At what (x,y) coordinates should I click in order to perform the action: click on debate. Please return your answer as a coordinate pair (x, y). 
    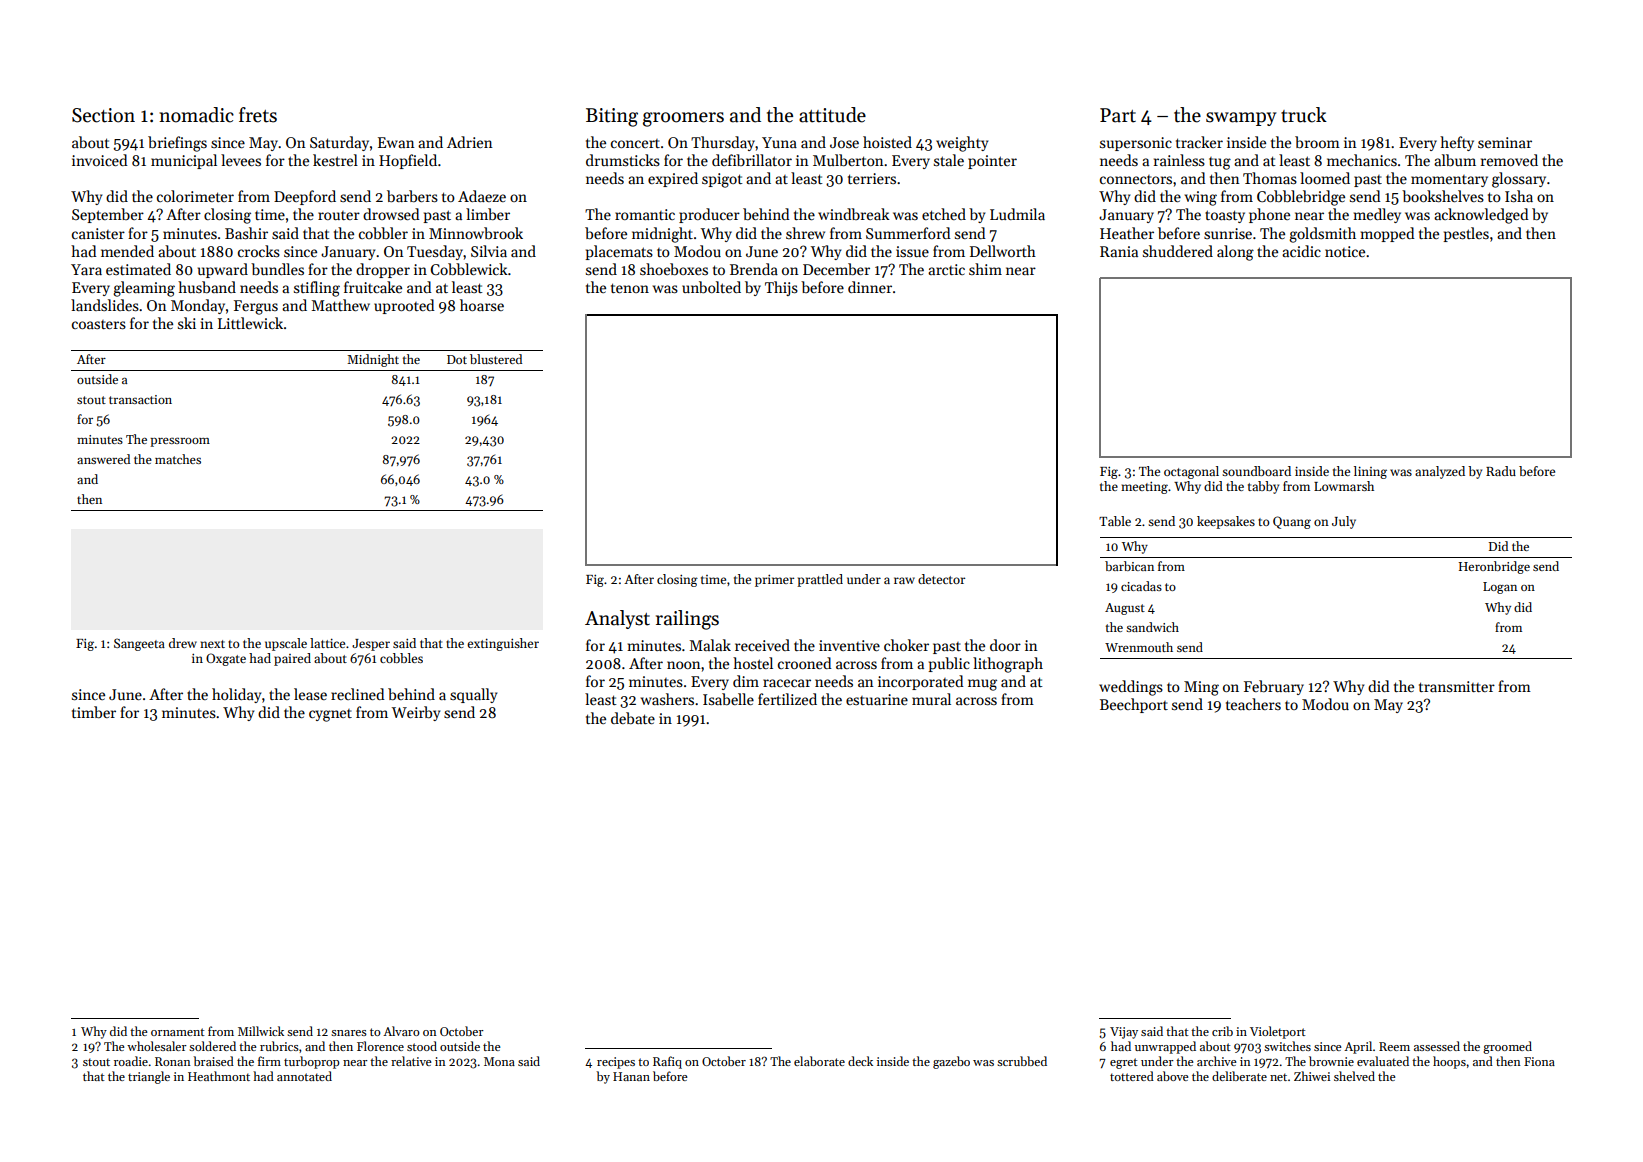
    Looking at the image, I should click on (633, 718).
